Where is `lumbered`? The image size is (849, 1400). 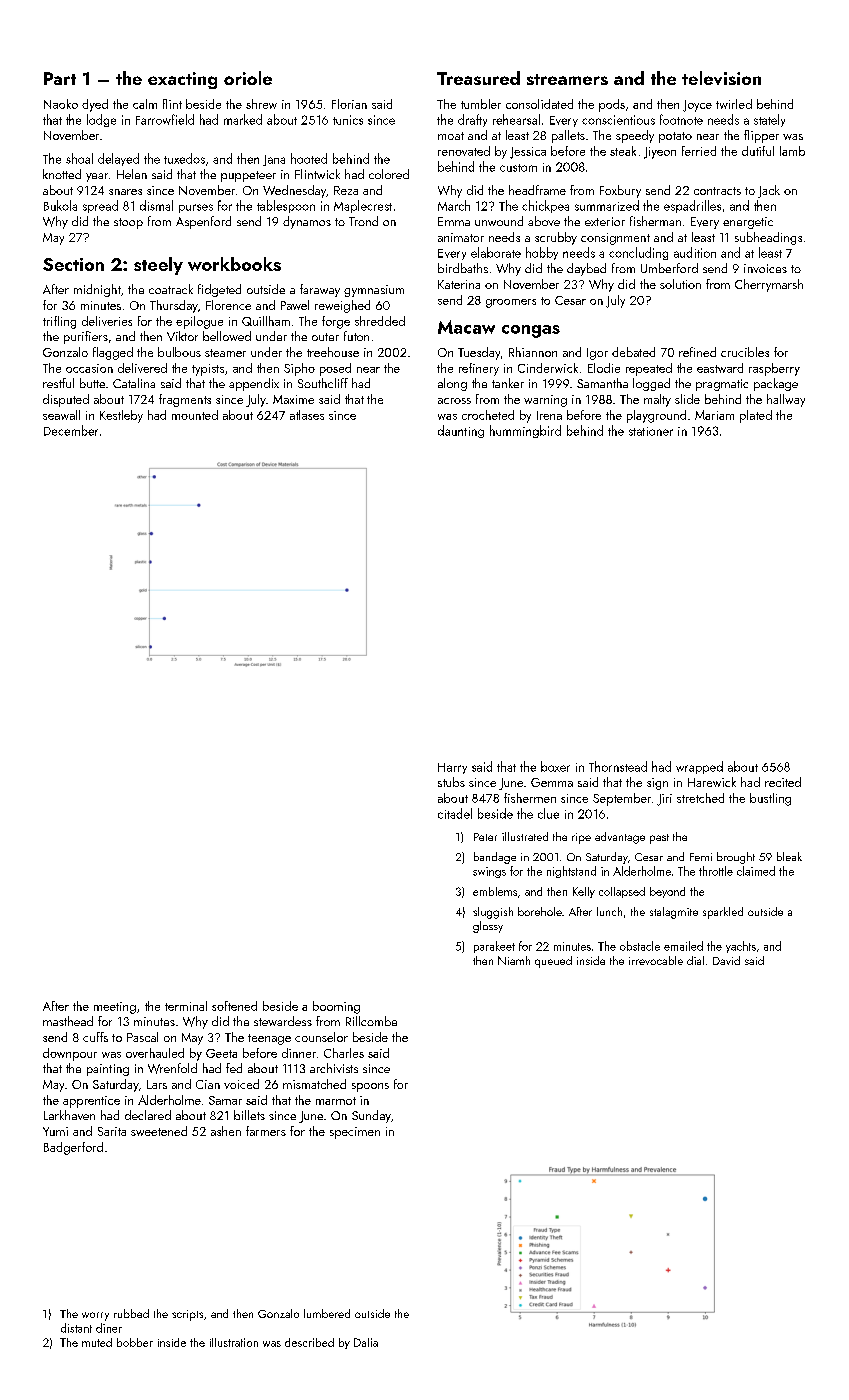 lumbered is located at coordinates (327, 1313).
